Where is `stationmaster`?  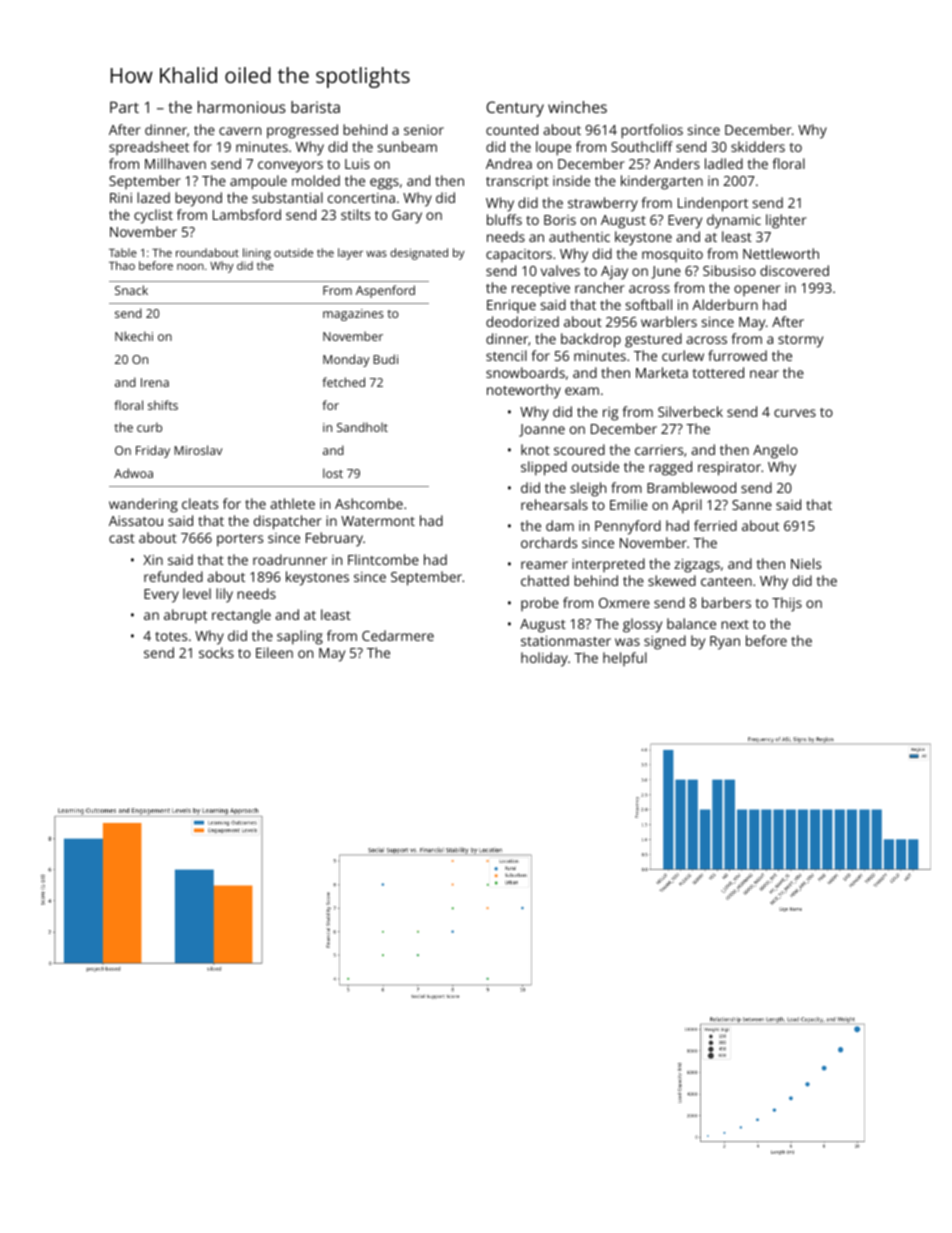 stationmaster is located at coordinates (566, 641).
